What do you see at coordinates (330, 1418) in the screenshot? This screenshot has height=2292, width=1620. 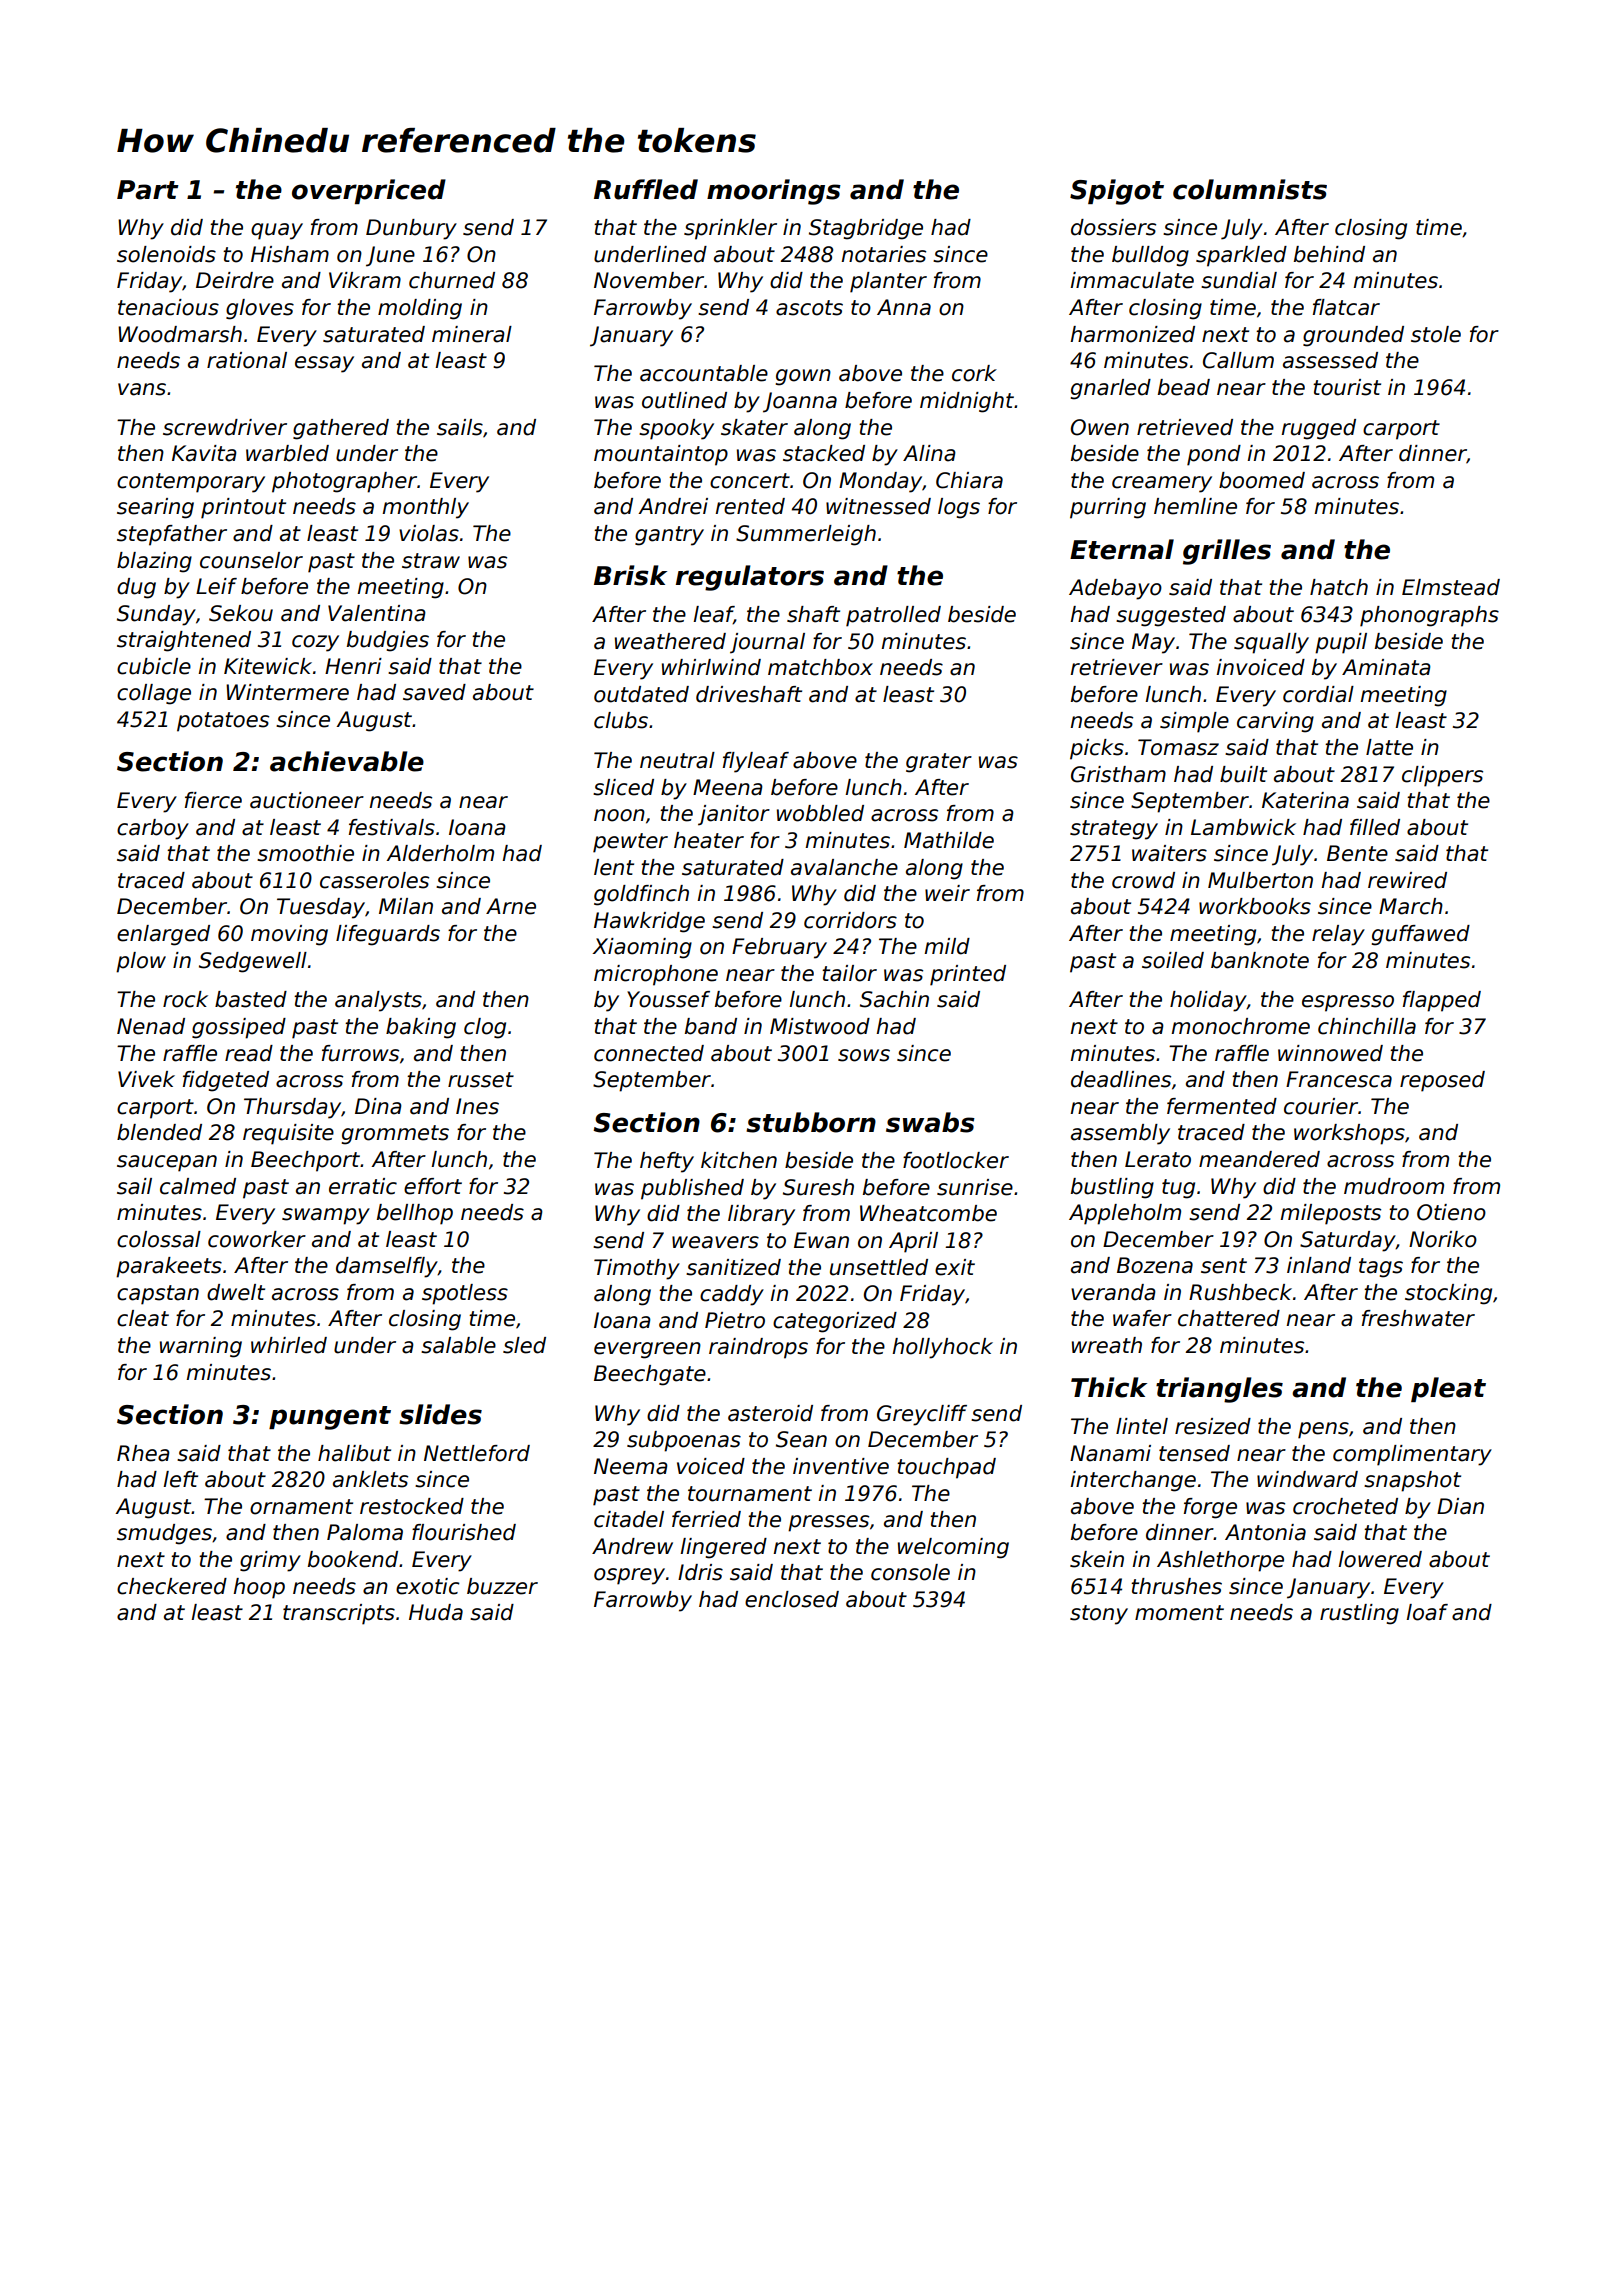 I see `pungent` at bounding box center [330, 1418].
